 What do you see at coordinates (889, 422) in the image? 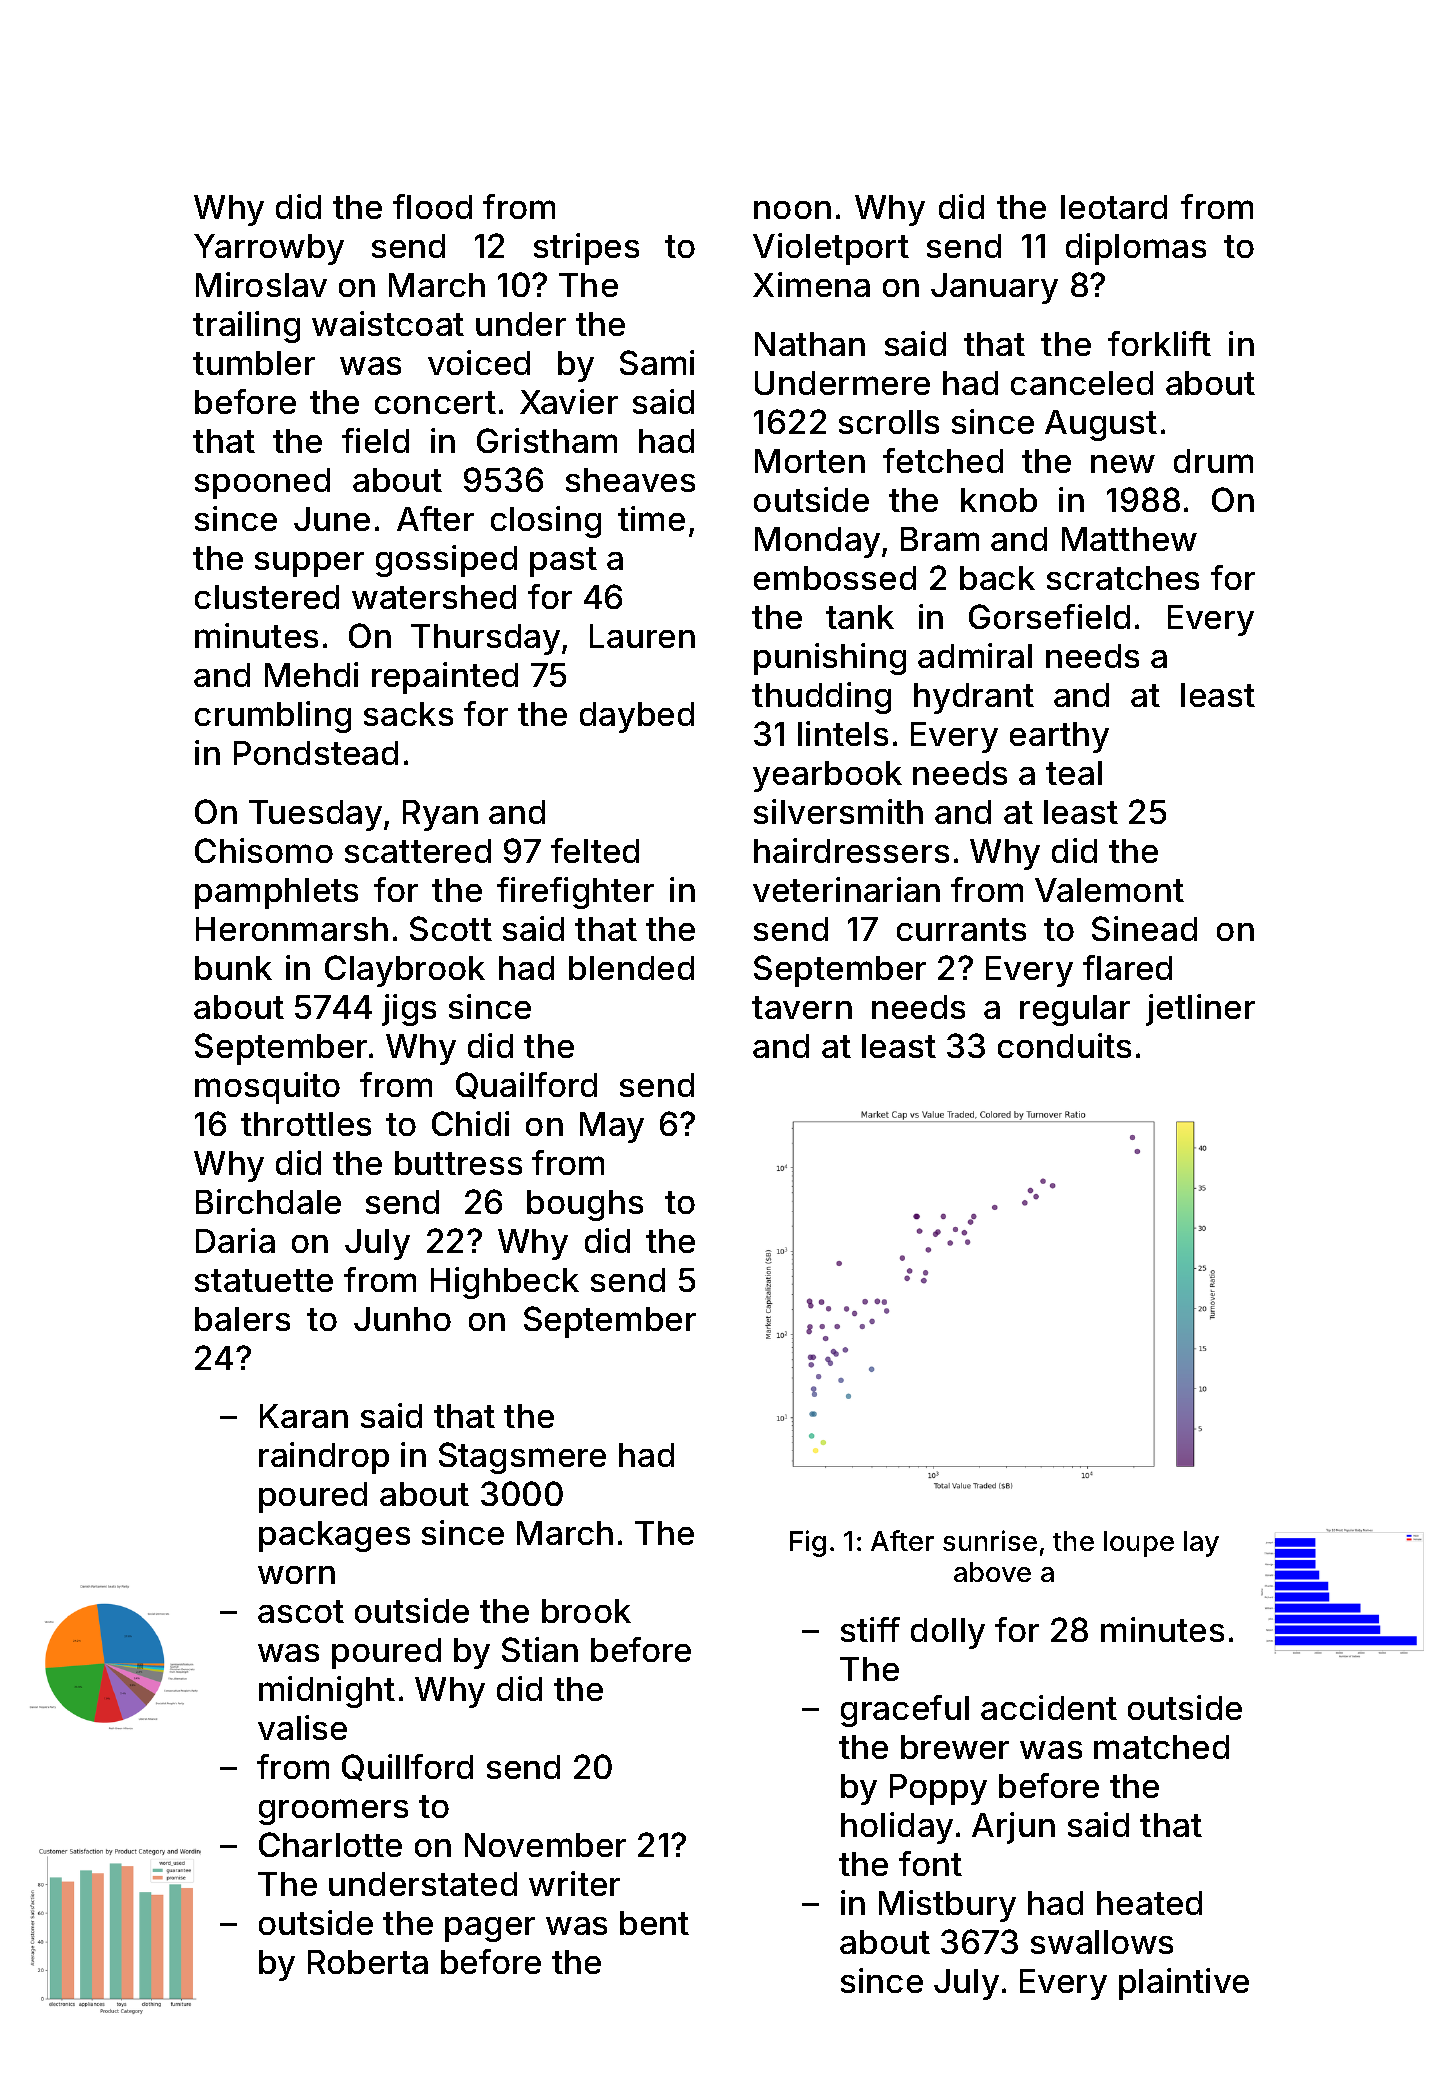
I see `scrolls` at bounding box center [889, 422].
